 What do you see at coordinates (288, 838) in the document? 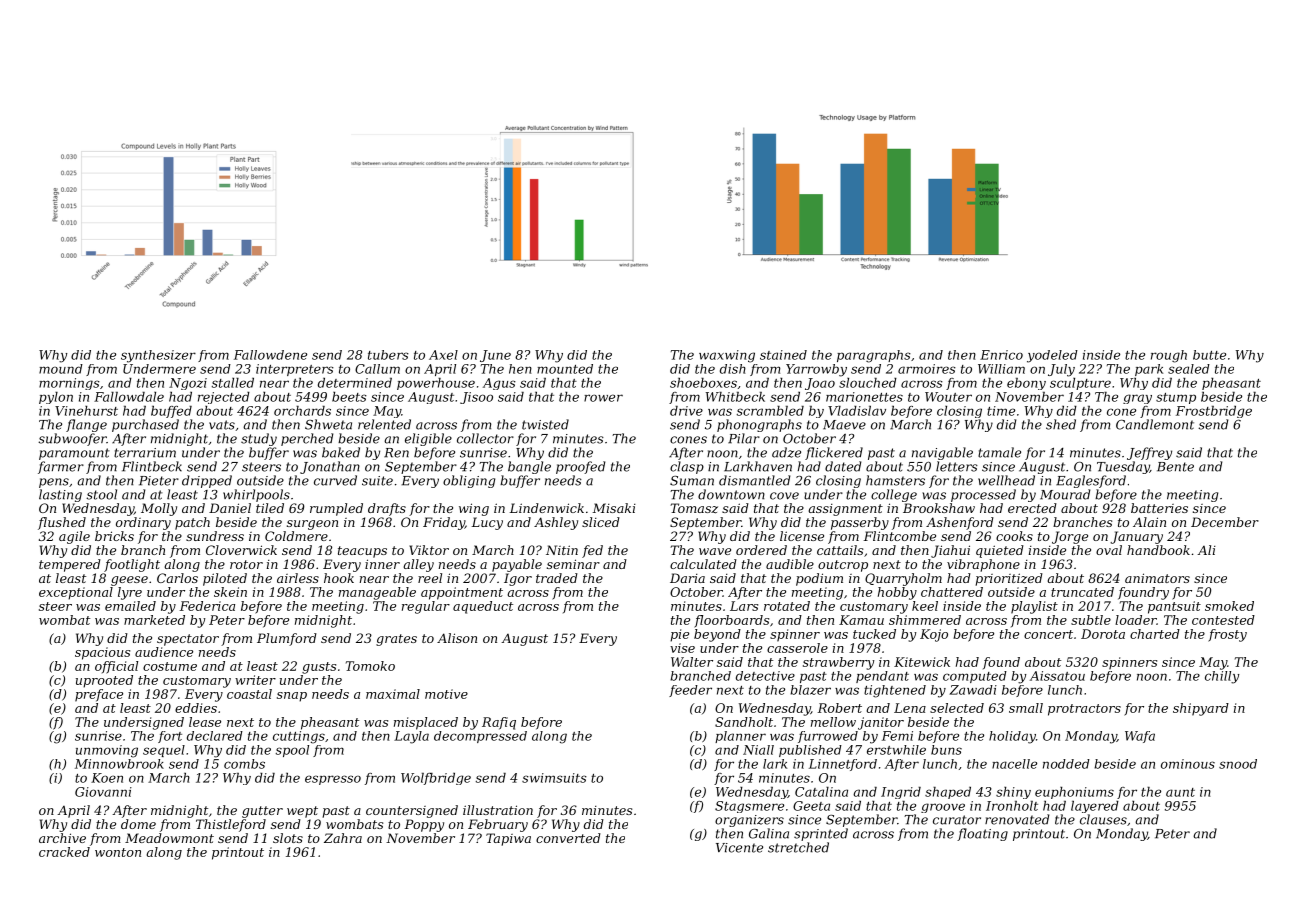
I see `slots` at bounding box center [288, 838].
